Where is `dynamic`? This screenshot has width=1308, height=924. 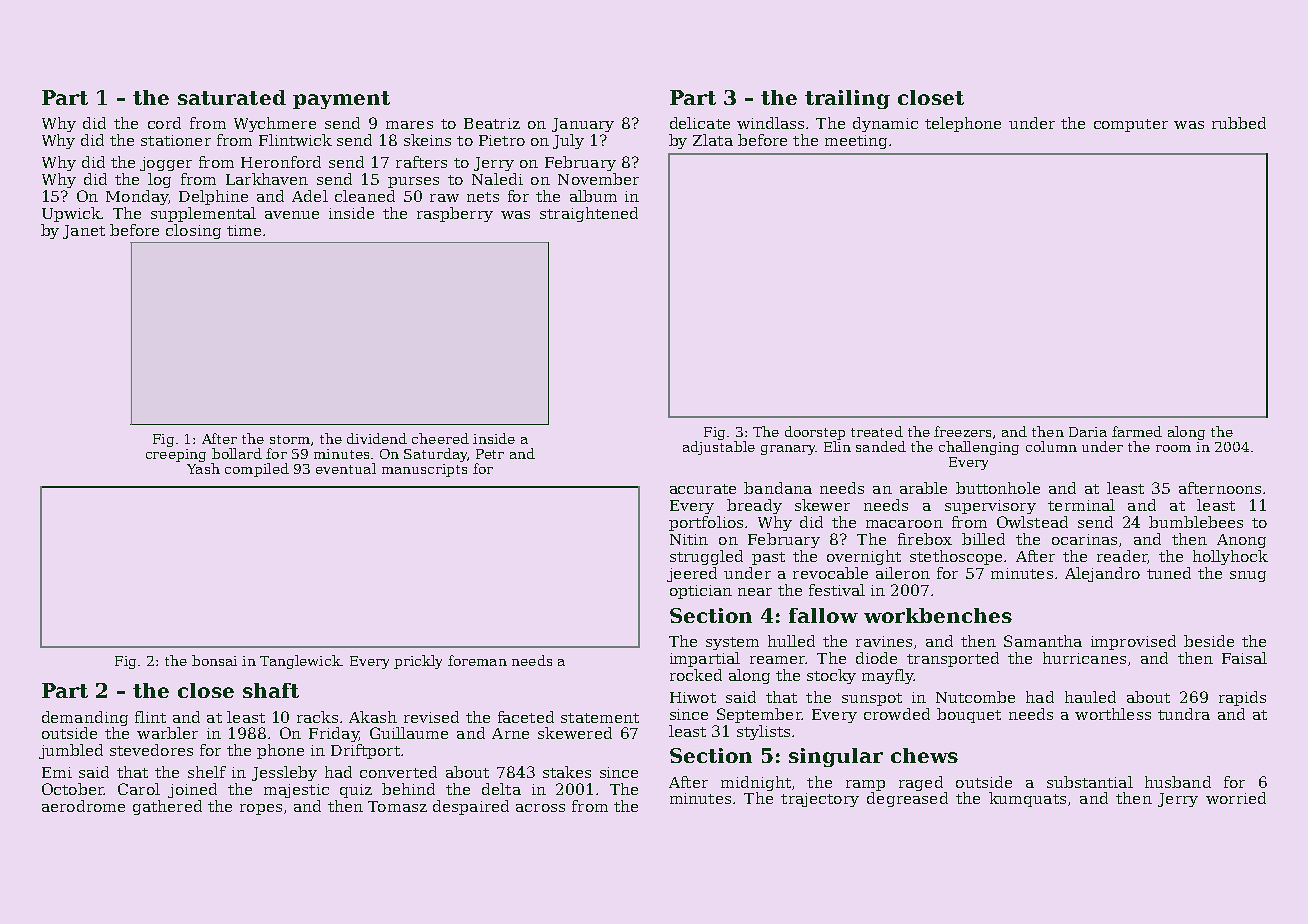
dynamic is located at coordinates (885, 124).
